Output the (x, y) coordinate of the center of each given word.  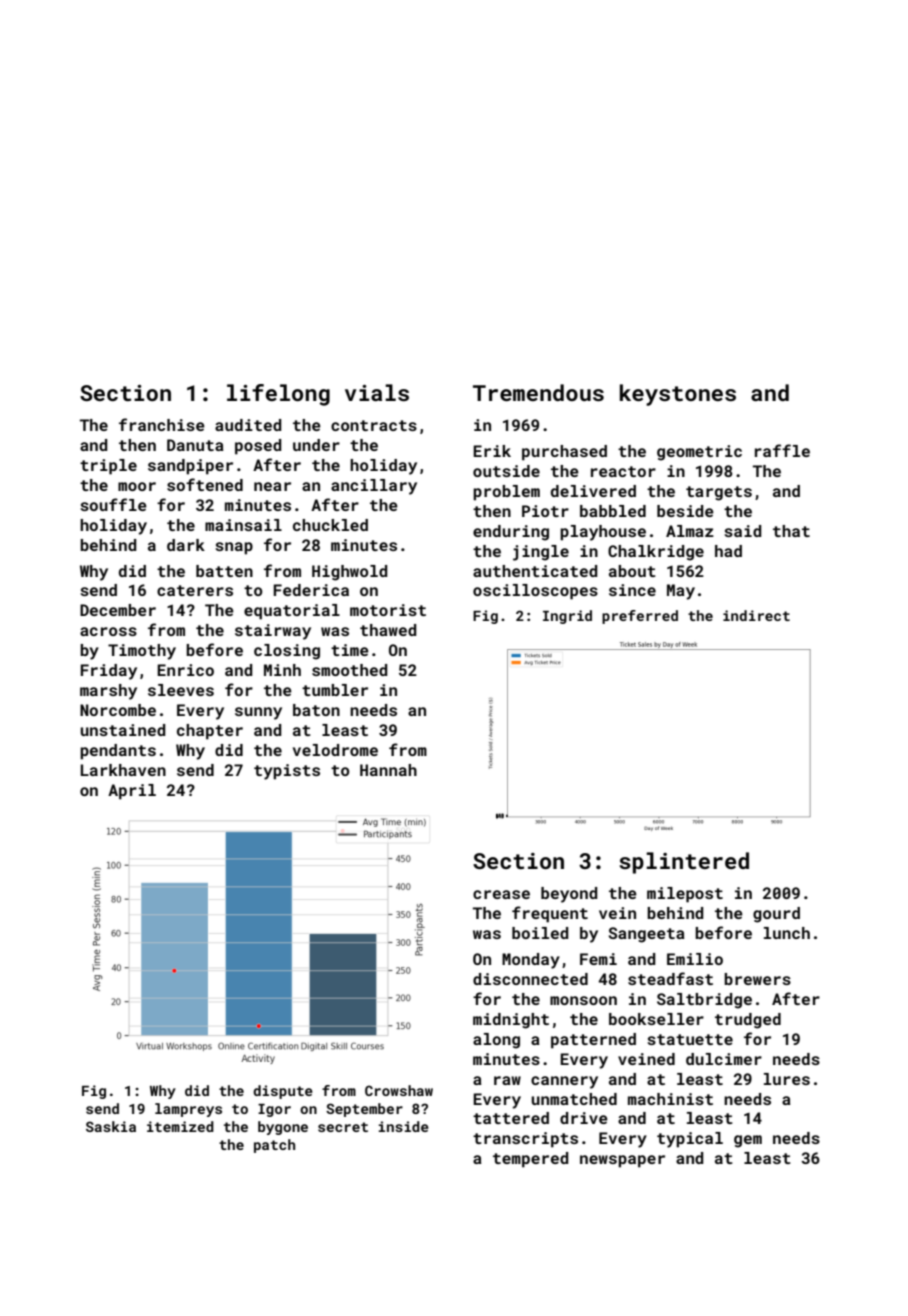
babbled (613, 511)
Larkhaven (123, 770)
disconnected (530, 979)
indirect (756, 615)
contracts (374, 425)
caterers (195, 590)
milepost (685, 895)
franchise (162, 424)
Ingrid (567, 617)
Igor (274, 1110)
